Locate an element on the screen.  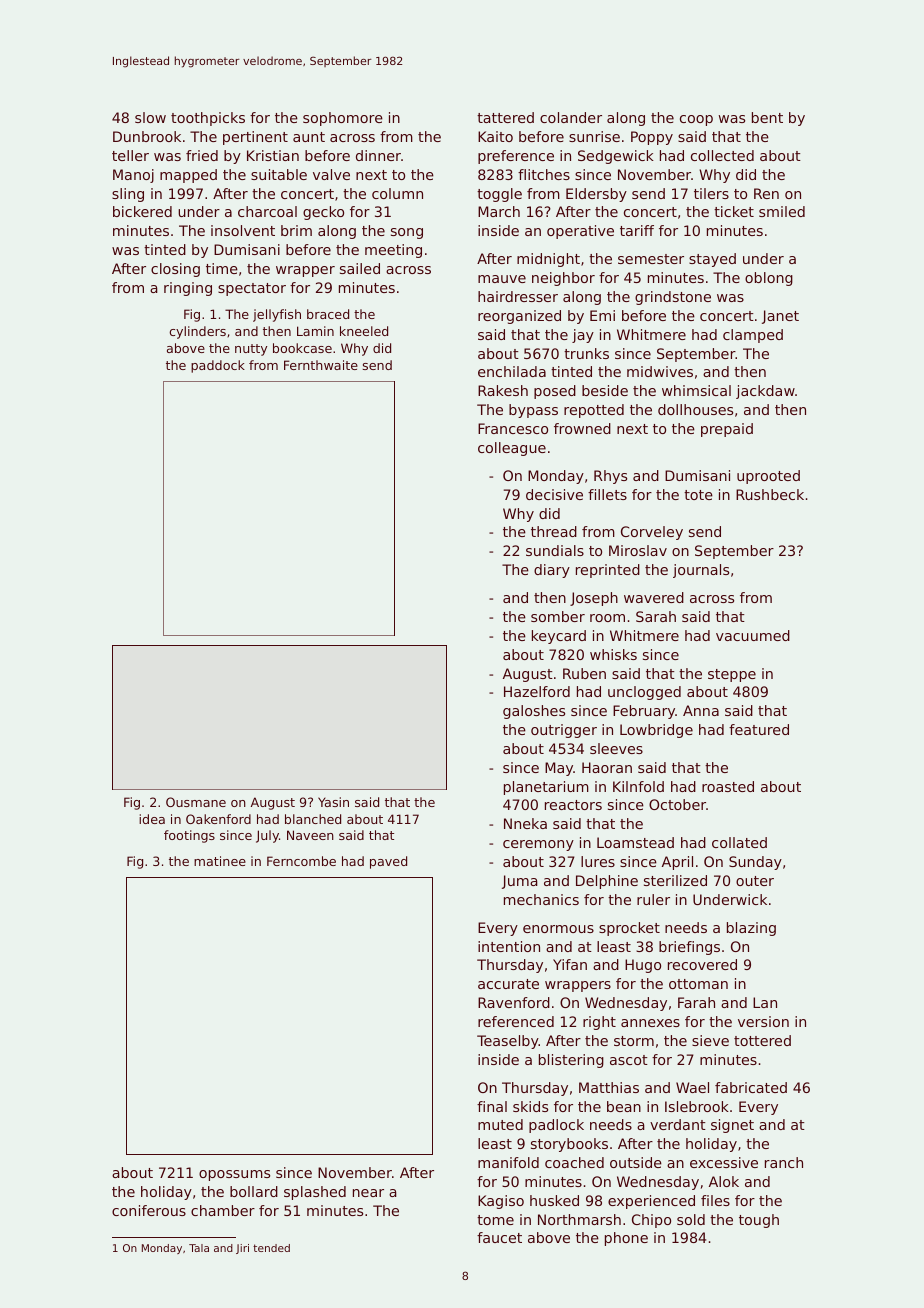
Ousmane is located at coordinates (196, 802).
